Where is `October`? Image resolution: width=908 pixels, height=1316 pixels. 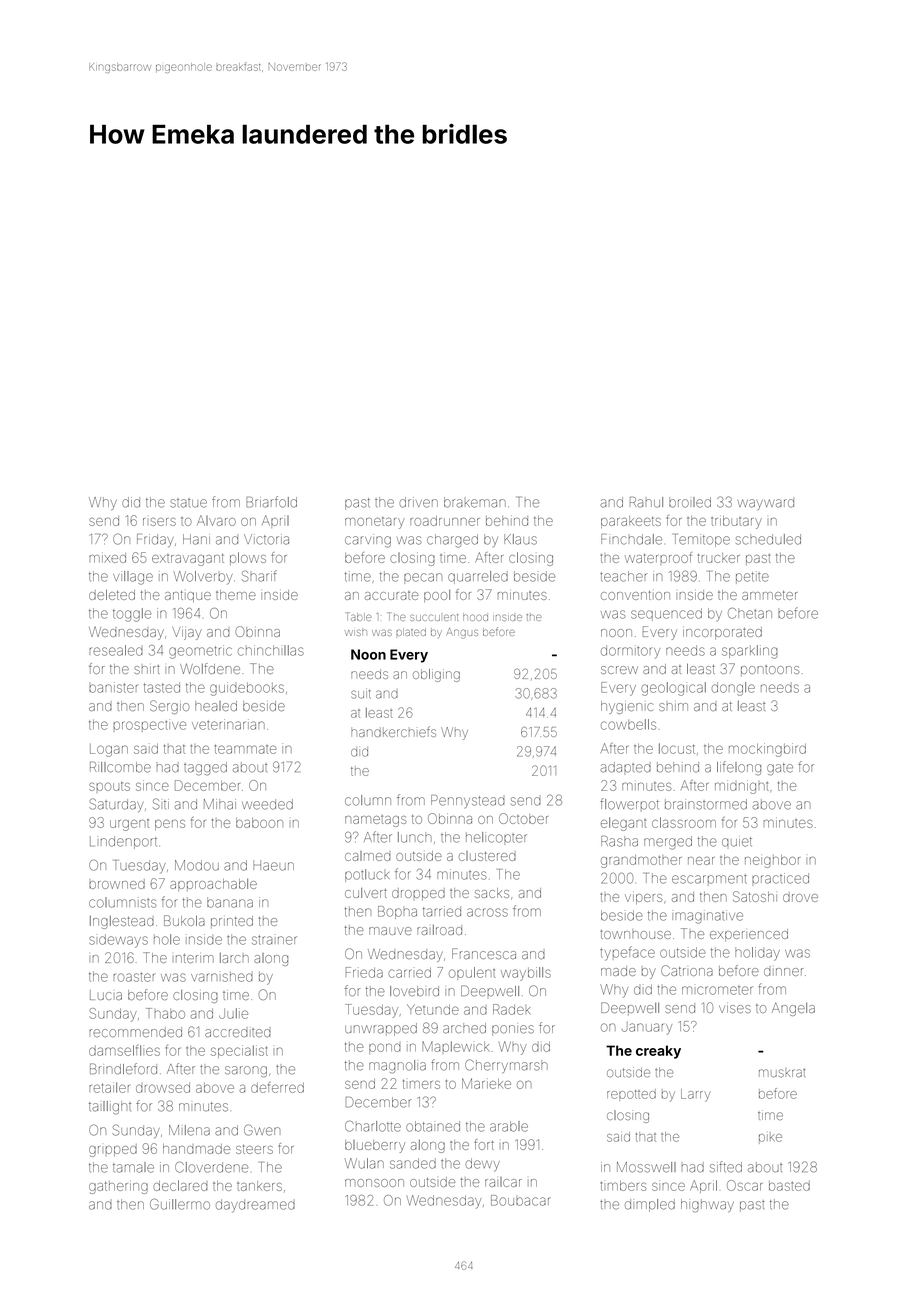
October is located at coordinates (523, 818).
